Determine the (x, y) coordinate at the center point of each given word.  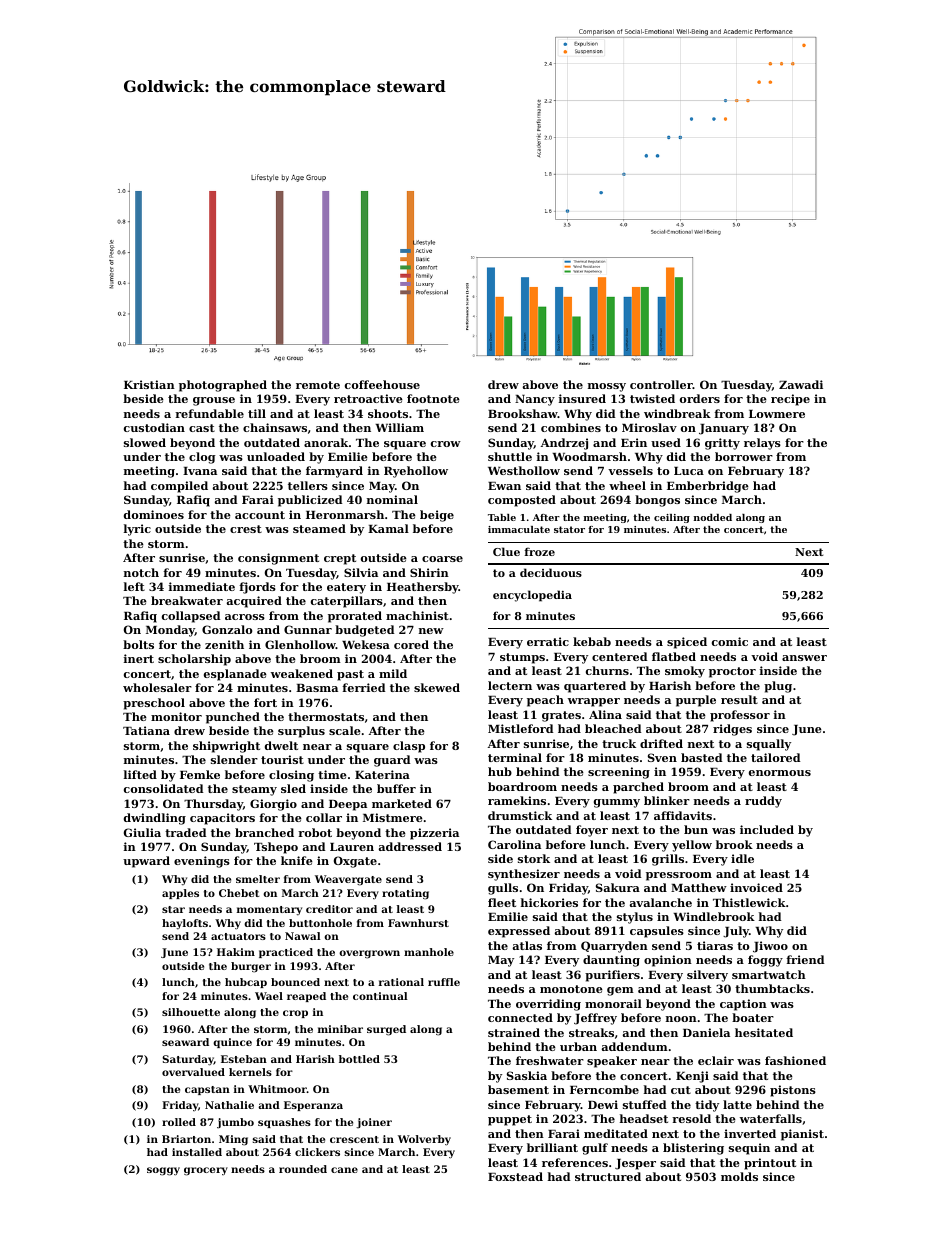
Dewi (603, 1104)
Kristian (149, 384)
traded (186, 832)
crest (246, 529)
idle (742, 858)
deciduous (551, 572)
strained (514, 1032)
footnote (433, 398)
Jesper (635, 1164)
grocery (206, 1171)
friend (805, 959)
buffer (396, 788)
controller (661, 384)
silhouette (191, 1012)
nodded (713, 517)
